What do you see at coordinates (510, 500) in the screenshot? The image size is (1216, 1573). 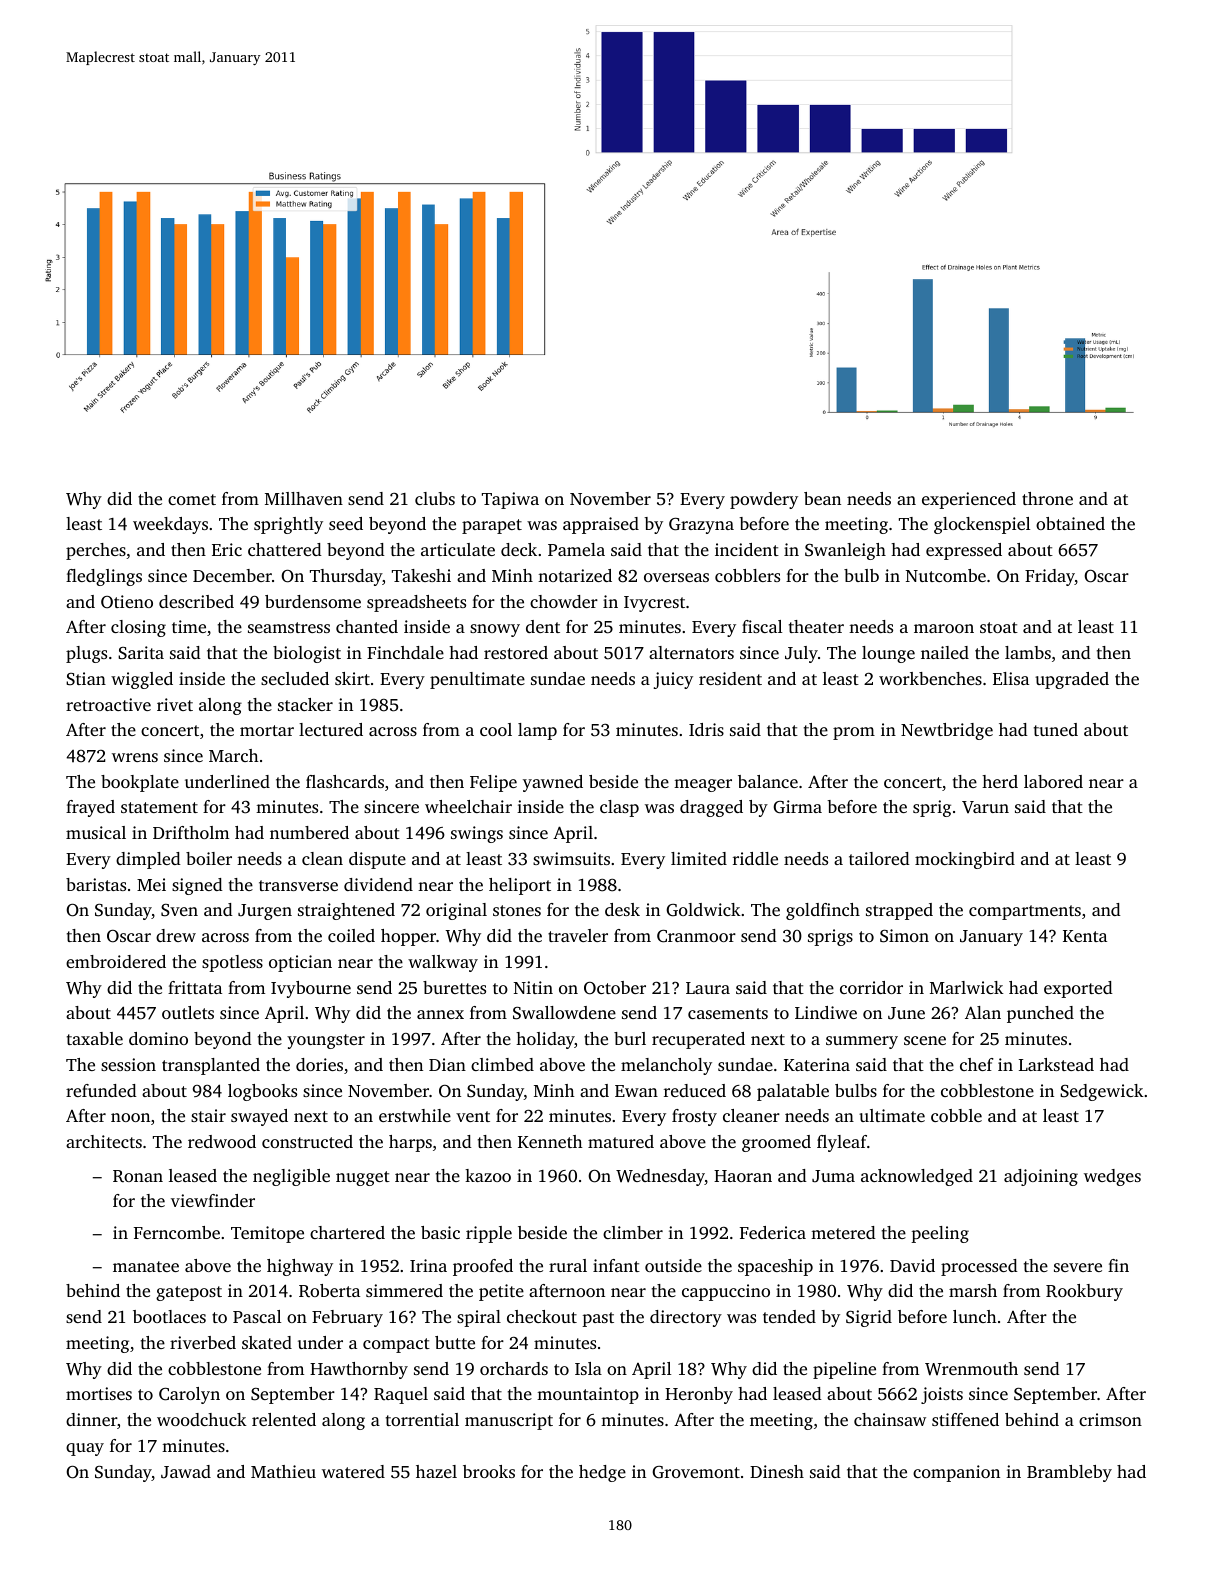 I see `Tapiwa` at bounding box center [510, 500].
